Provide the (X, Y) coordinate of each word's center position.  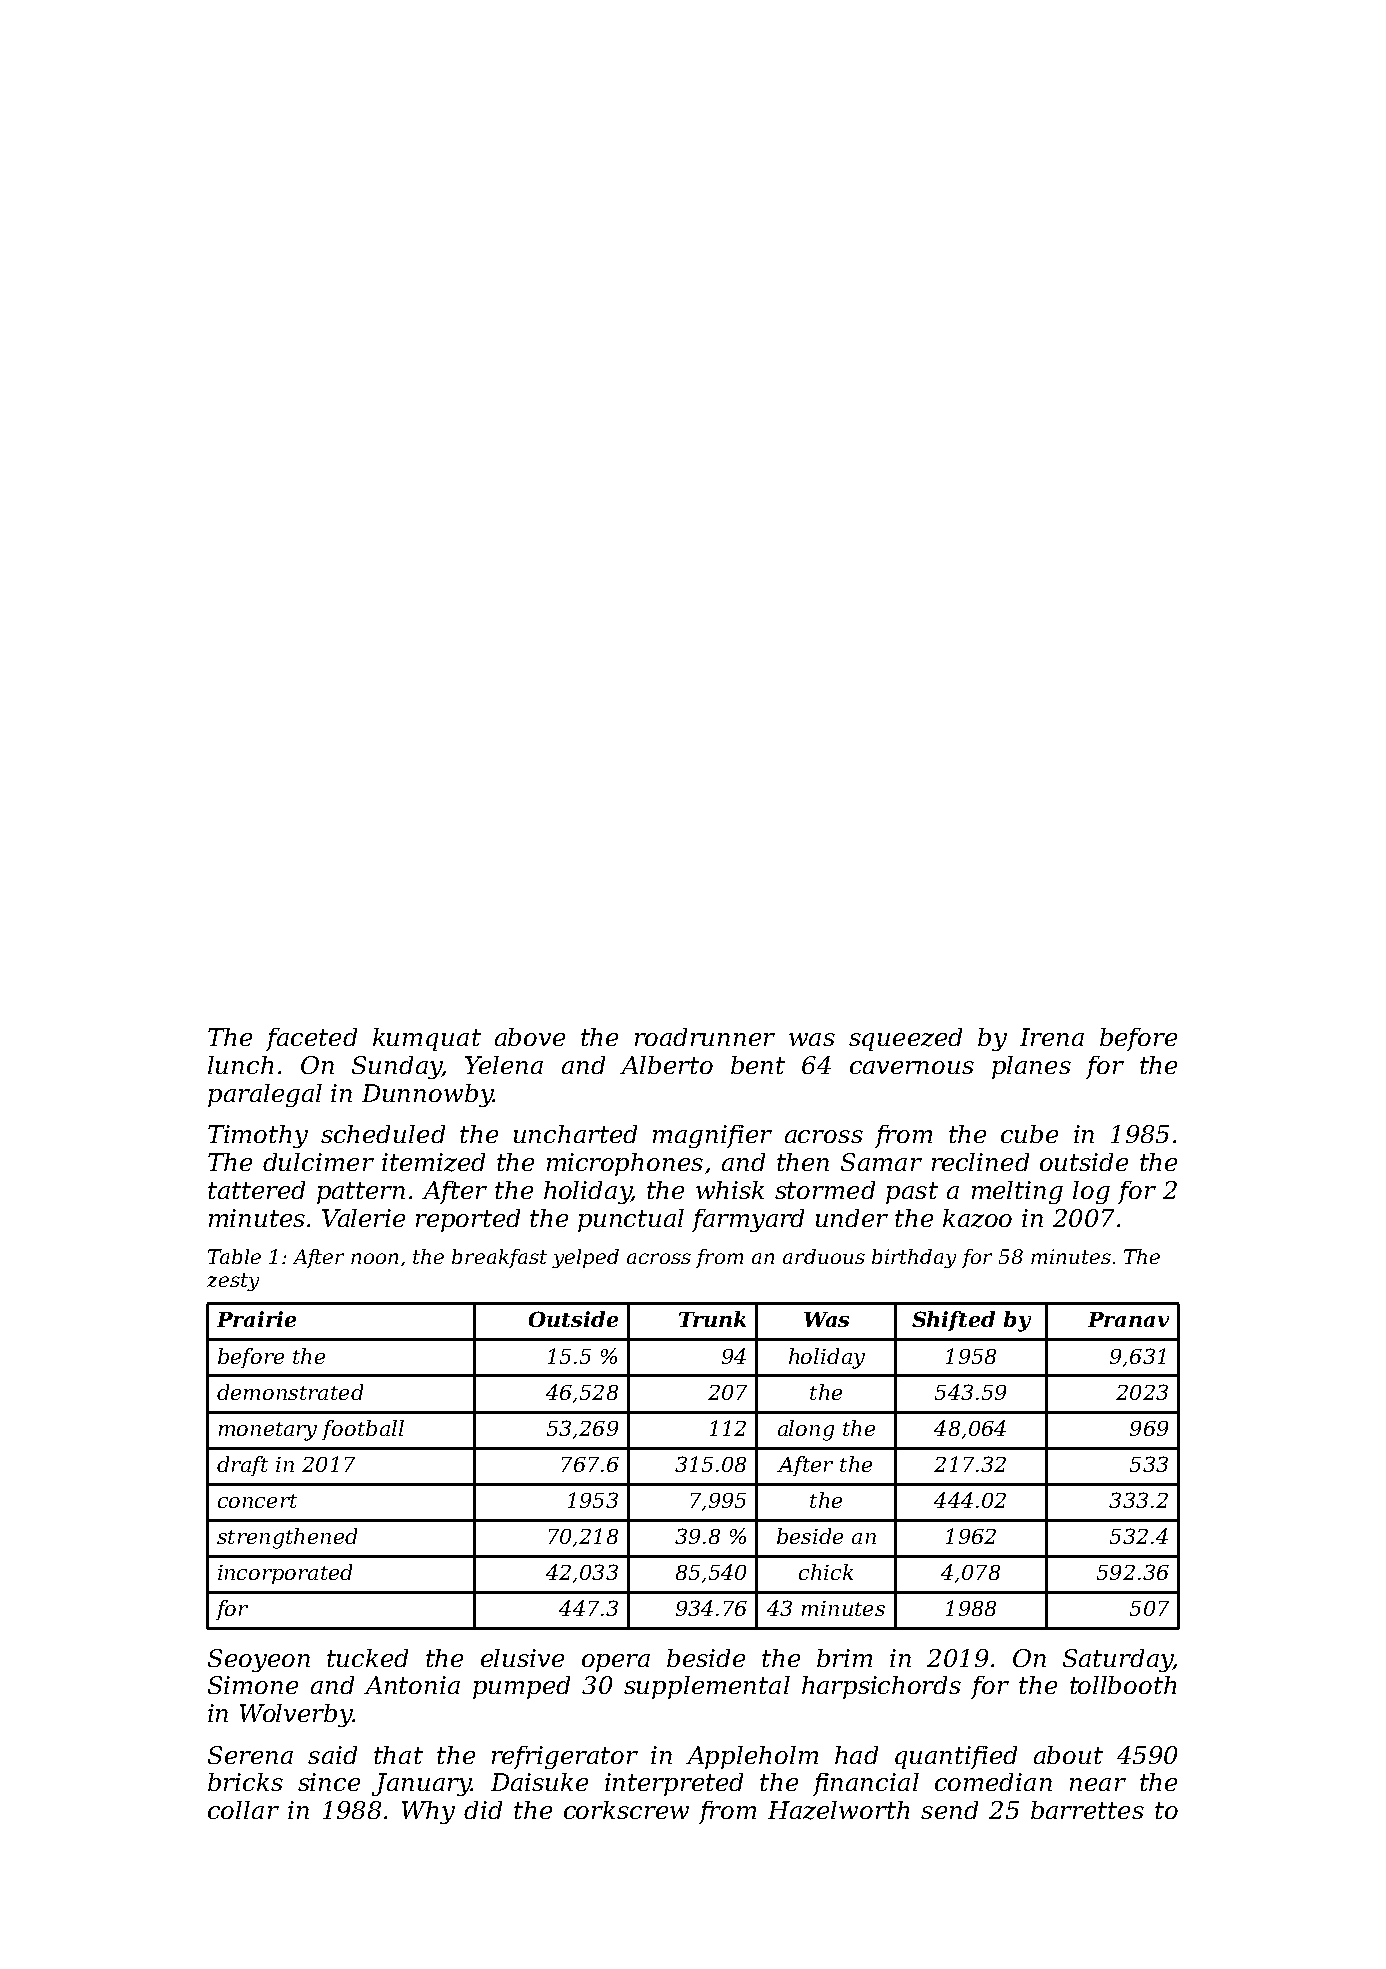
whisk (730, 1190)
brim (844, 1658)
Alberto (666, 1065)
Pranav (1128, 1319)
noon (374, 1258)
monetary (268, 1431)
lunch (240, 1065)
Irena (1052, 1037)
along (806, 1430)
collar (243, 1810)
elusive (522, 1658)
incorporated (285, 1574)
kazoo (977, 1218)
